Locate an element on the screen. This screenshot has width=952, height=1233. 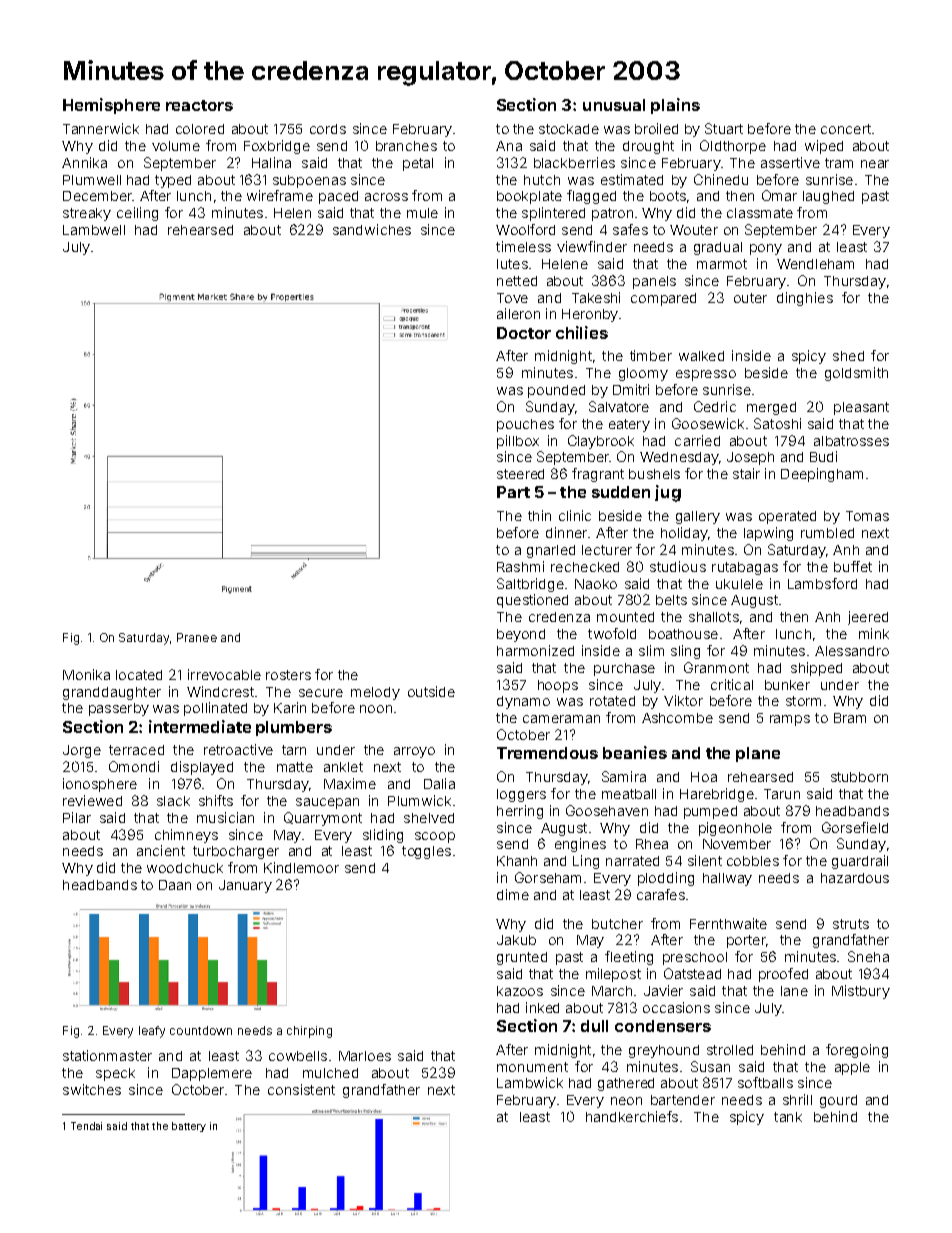
aileron is located at coordinates (518, 313).
